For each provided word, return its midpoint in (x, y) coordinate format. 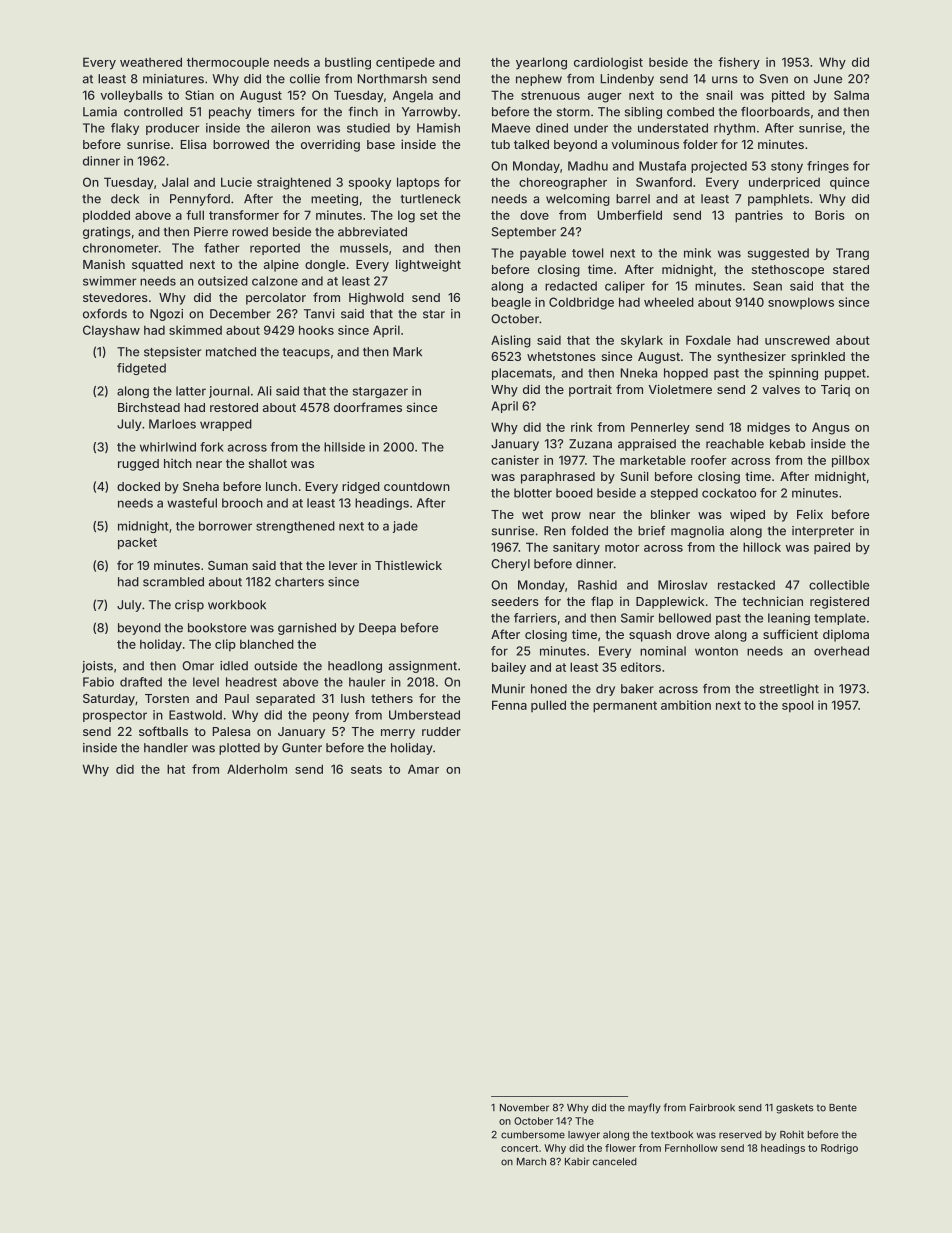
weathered (151, 62)
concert (519, 1148)
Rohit (792, 1134)
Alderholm (257, 769)
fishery (739, 63)
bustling (348, 63)
